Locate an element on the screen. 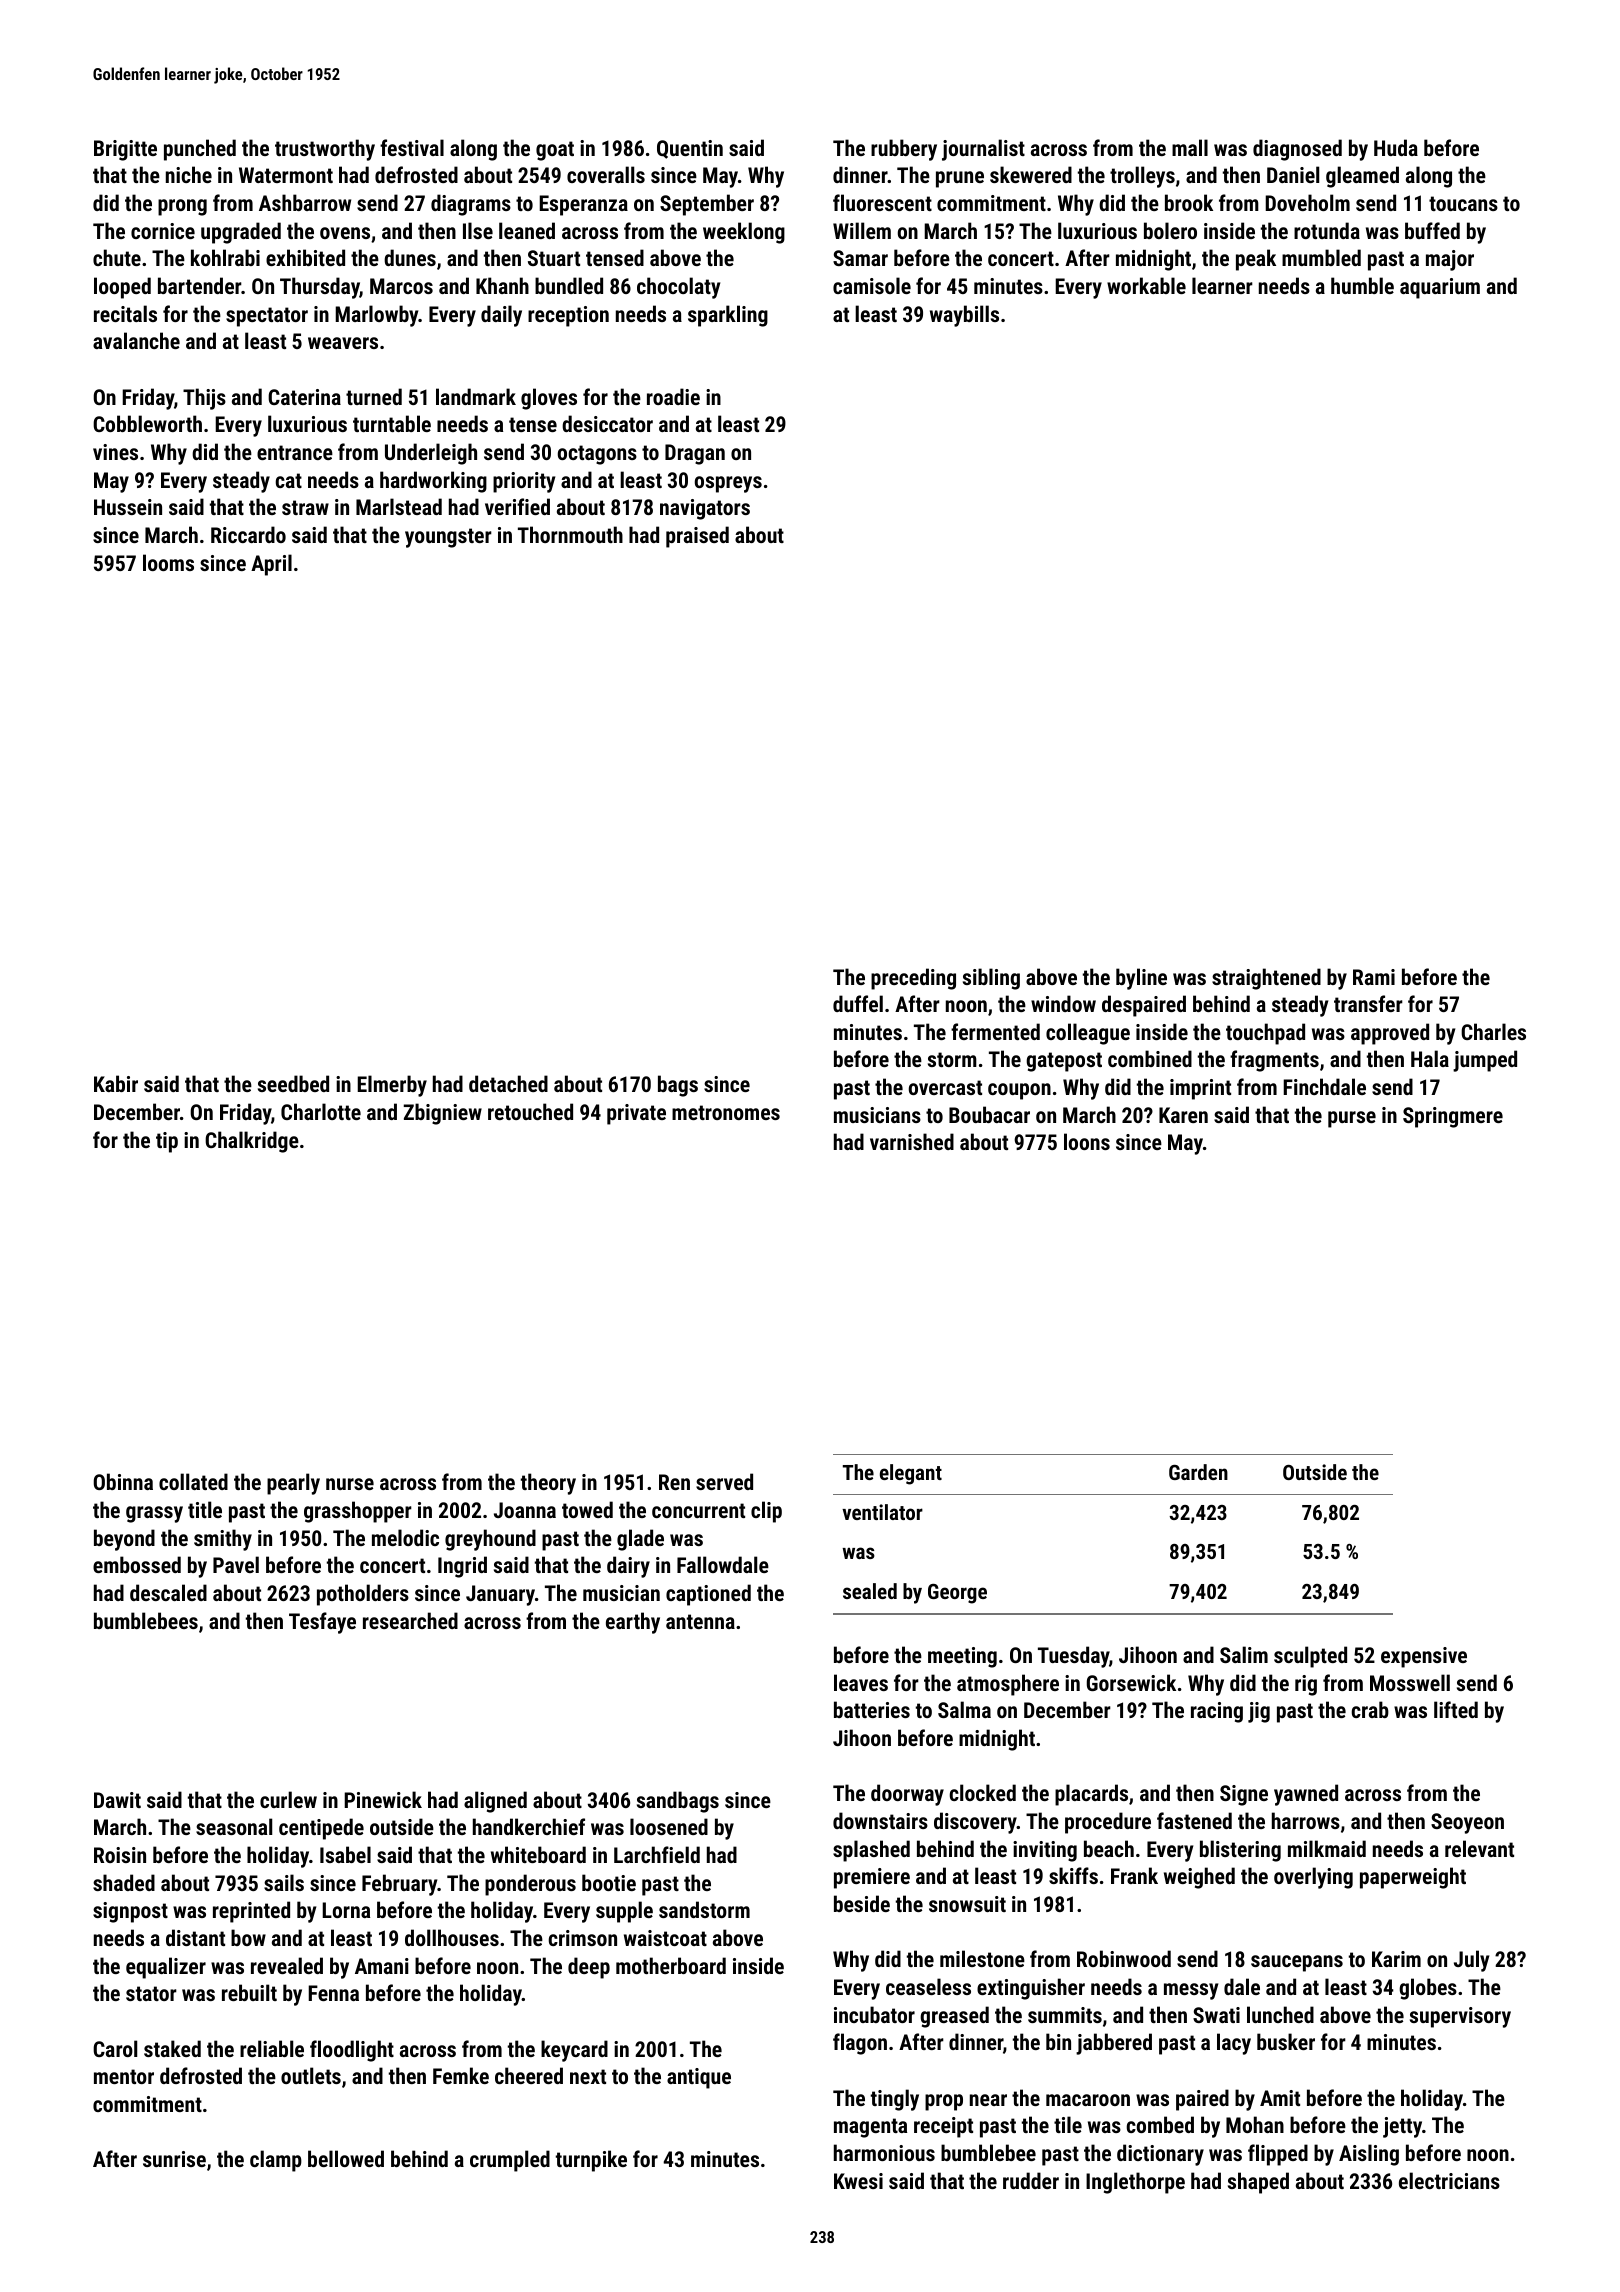  Aisling is located at coordinates (1369, 2155).
